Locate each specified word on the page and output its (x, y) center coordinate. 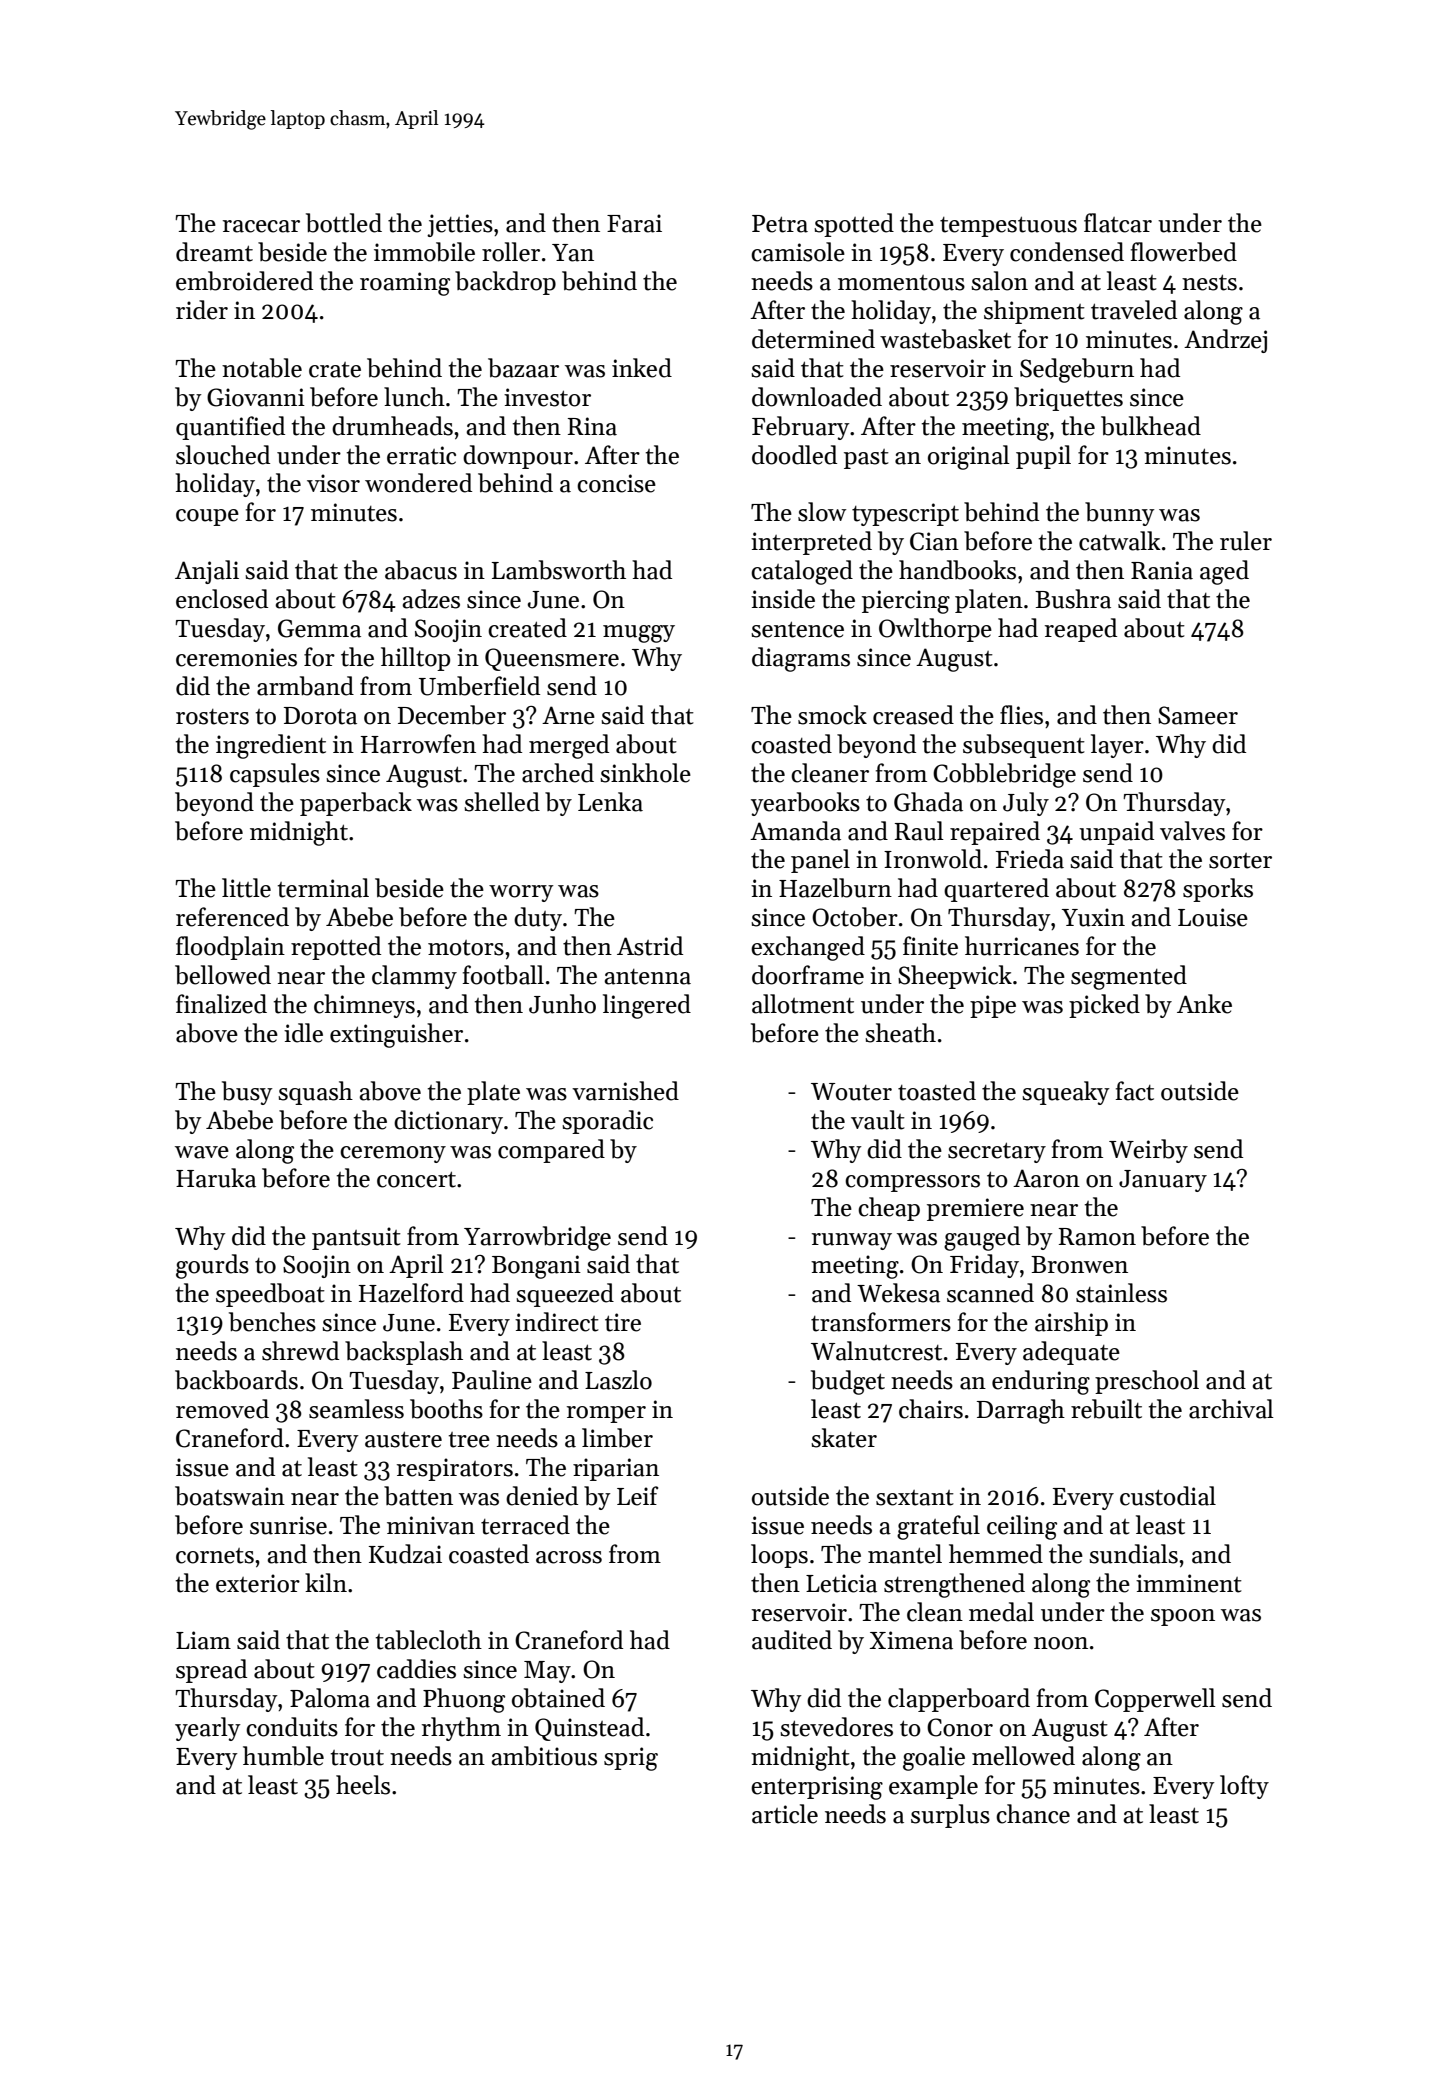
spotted (854, 225)
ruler (1246, 541)
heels (363, 1785)
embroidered (244, 281)
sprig (631, 1759)
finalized (221, 1004)
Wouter (851, 1092)
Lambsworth (559, 570)
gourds (212, 1266)
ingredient (271, 746)
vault (878, 1120)
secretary (997, 1153)
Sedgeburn (1077, 370)
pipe (993, 1006)
